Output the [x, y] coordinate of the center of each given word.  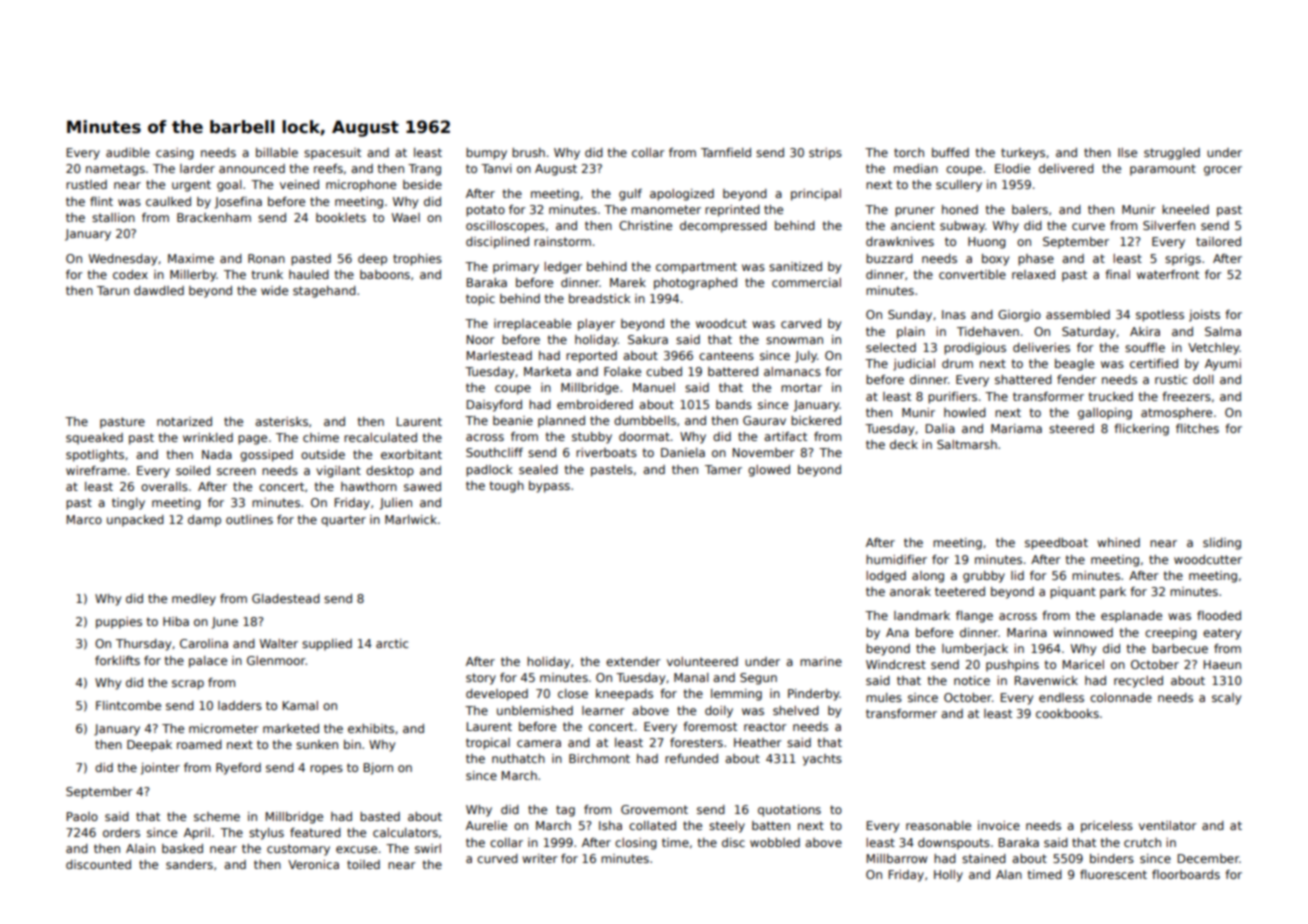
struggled [1172, 154]
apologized [682, 195]
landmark [922, 615]
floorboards [1186, 874]
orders [121, 832]
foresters [696, 742]
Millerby [193, 276]
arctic [392, 643]
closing [636, 844]
